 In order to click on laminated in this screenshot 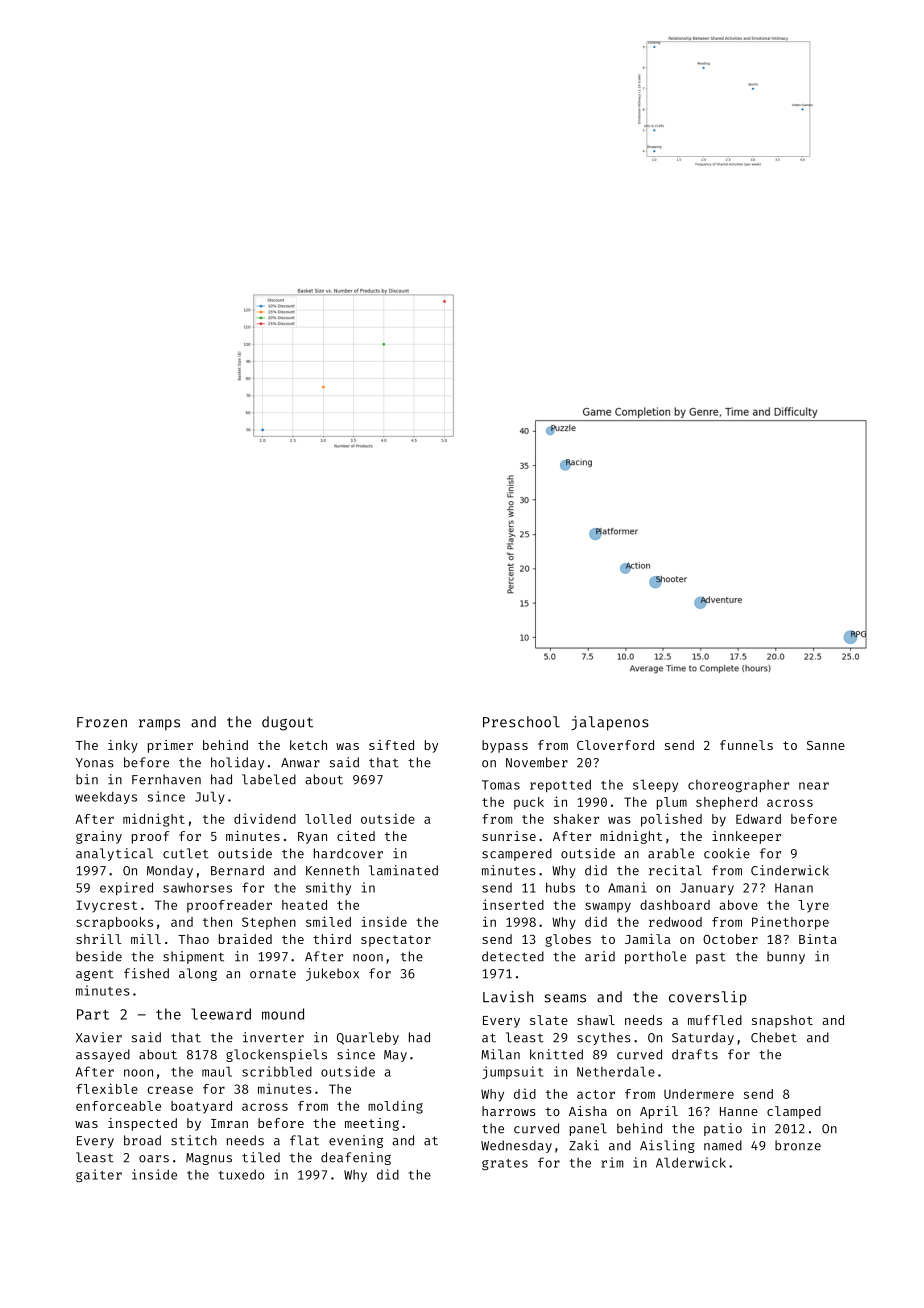, I will do `click(403, 870)`.
